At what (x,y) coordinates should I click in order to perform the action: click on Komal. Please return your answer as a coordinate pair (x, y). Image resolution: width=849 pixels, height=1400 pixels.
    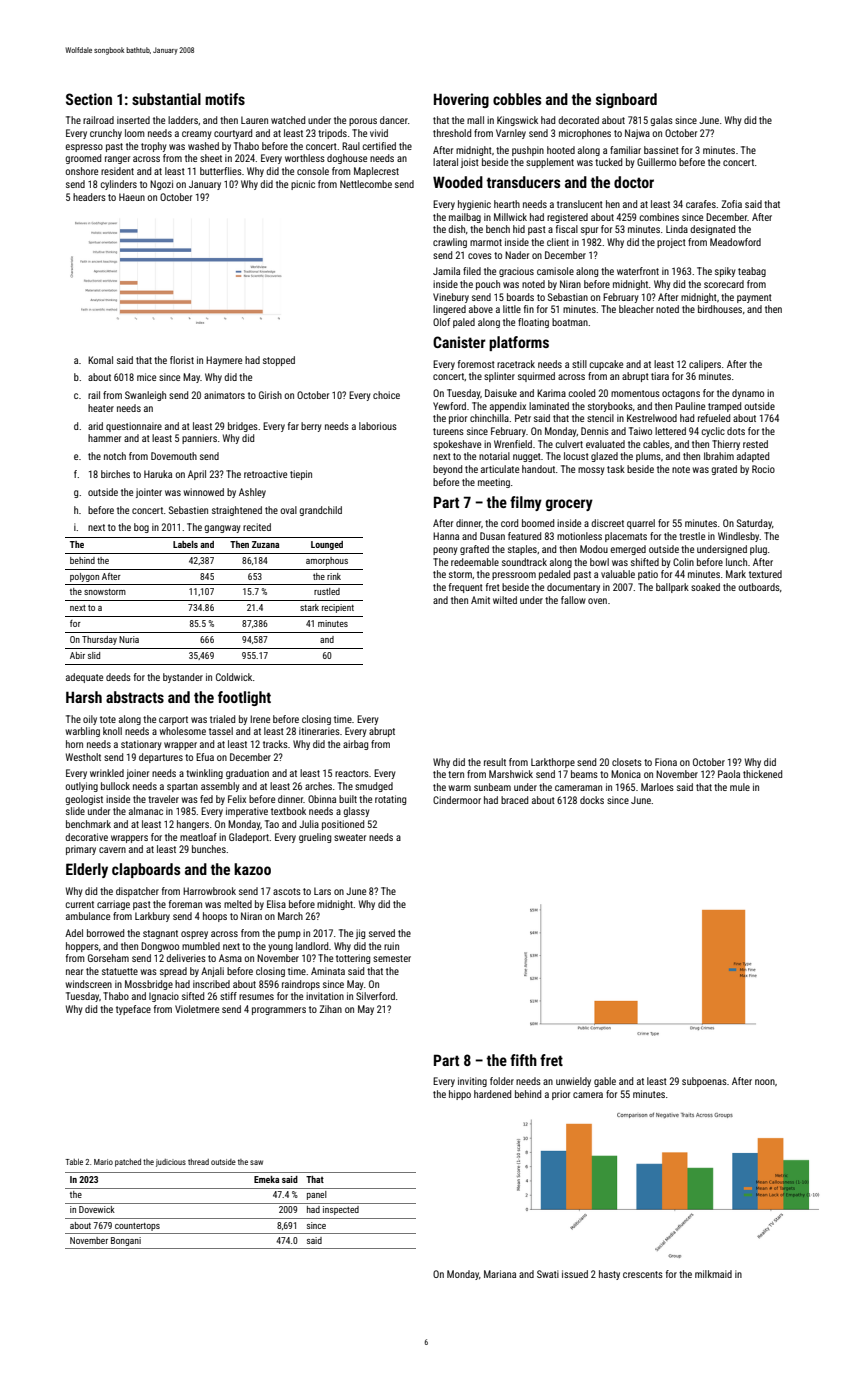
    Looking at the image, I should click on (100, 360).
